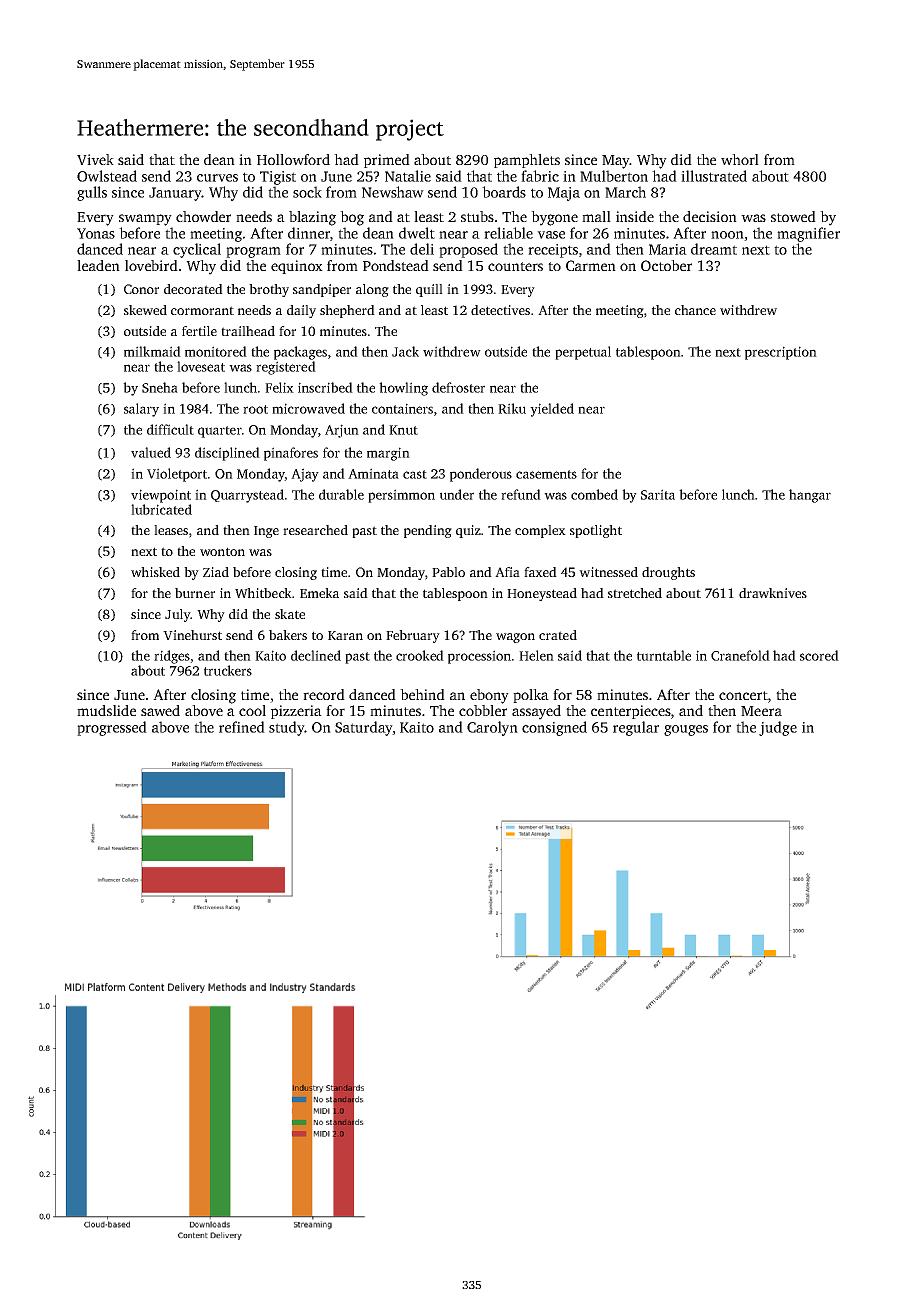 Image resolution: width=924 pixels, height=1308 pixels. What do you see at coordinates (635, 593) in the image?
I see `stretched` at bounding box center [635, 593].
